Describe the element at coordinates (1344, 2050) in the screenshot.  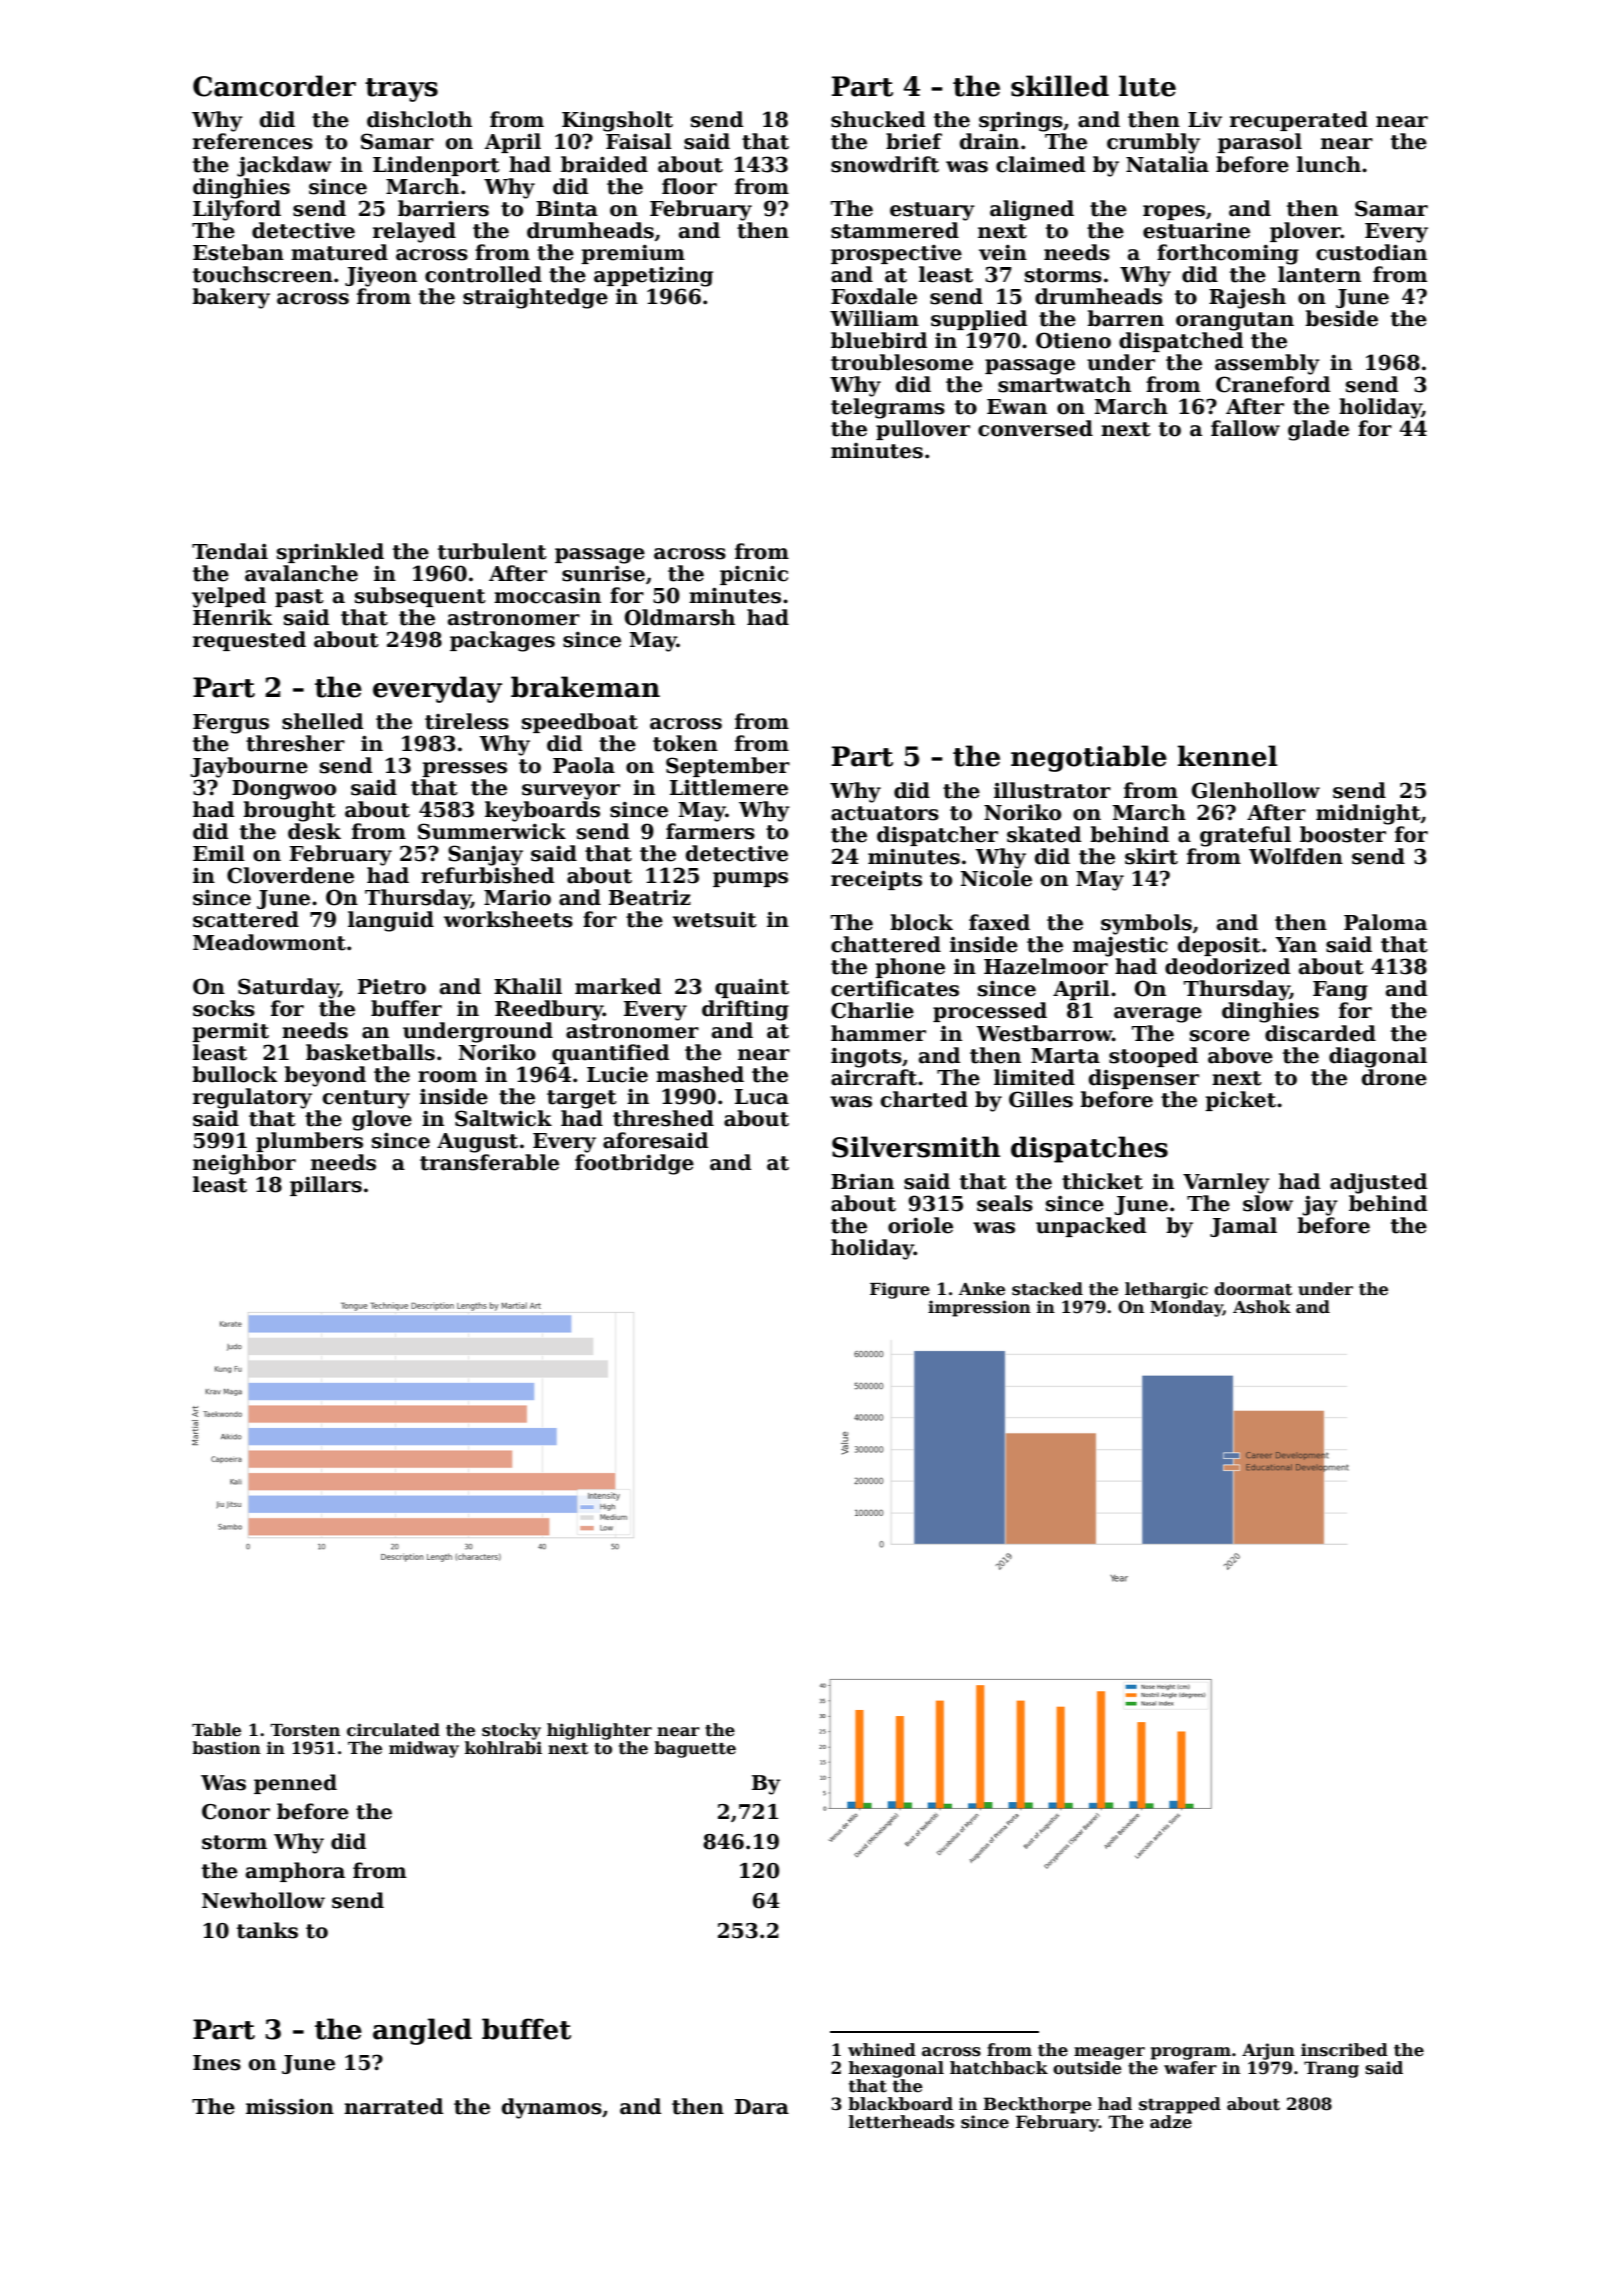
I see `inscribed` at that location.
